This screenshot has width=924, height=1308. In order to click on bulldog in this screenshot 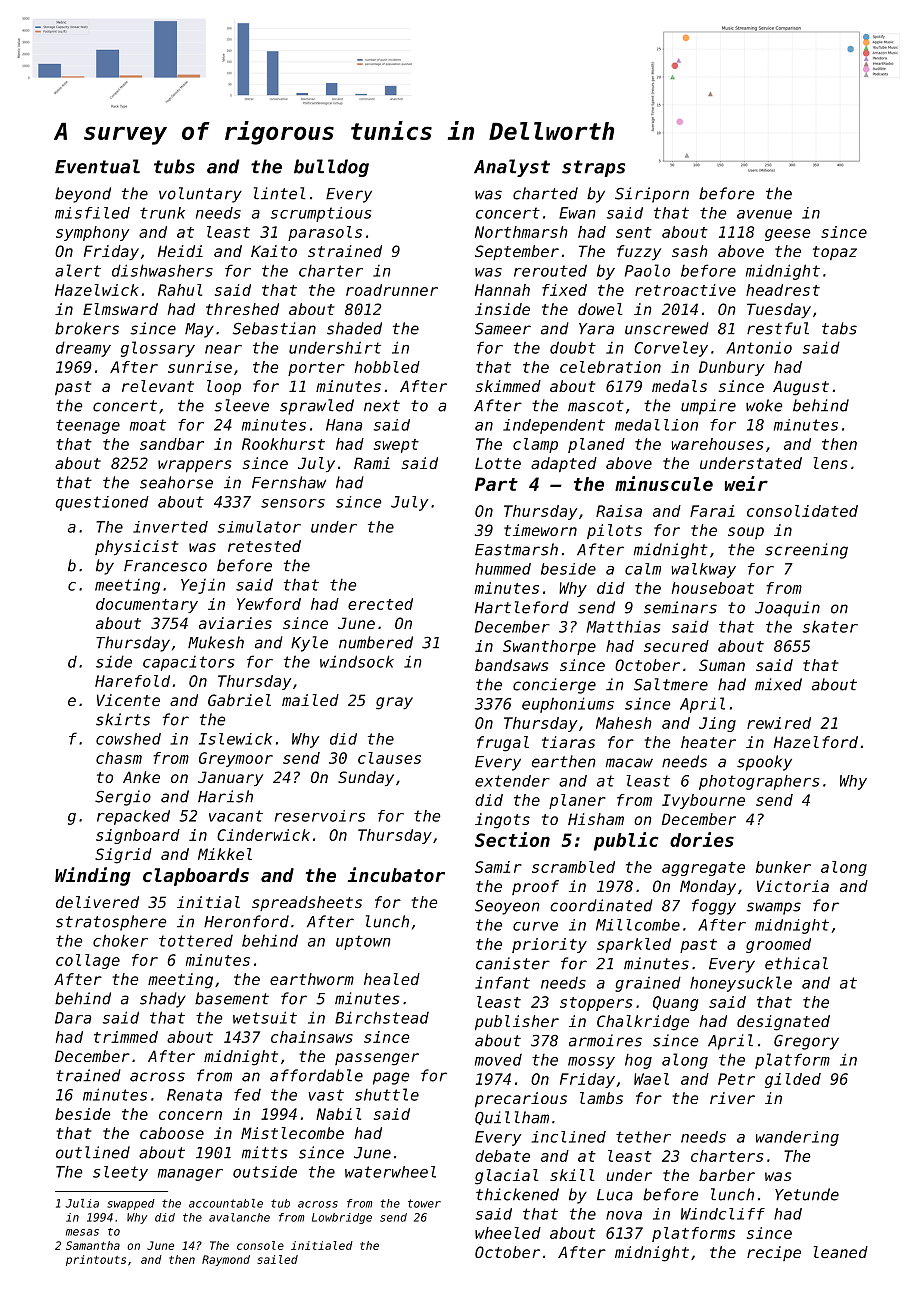, I will do `click(331, 168)`.
